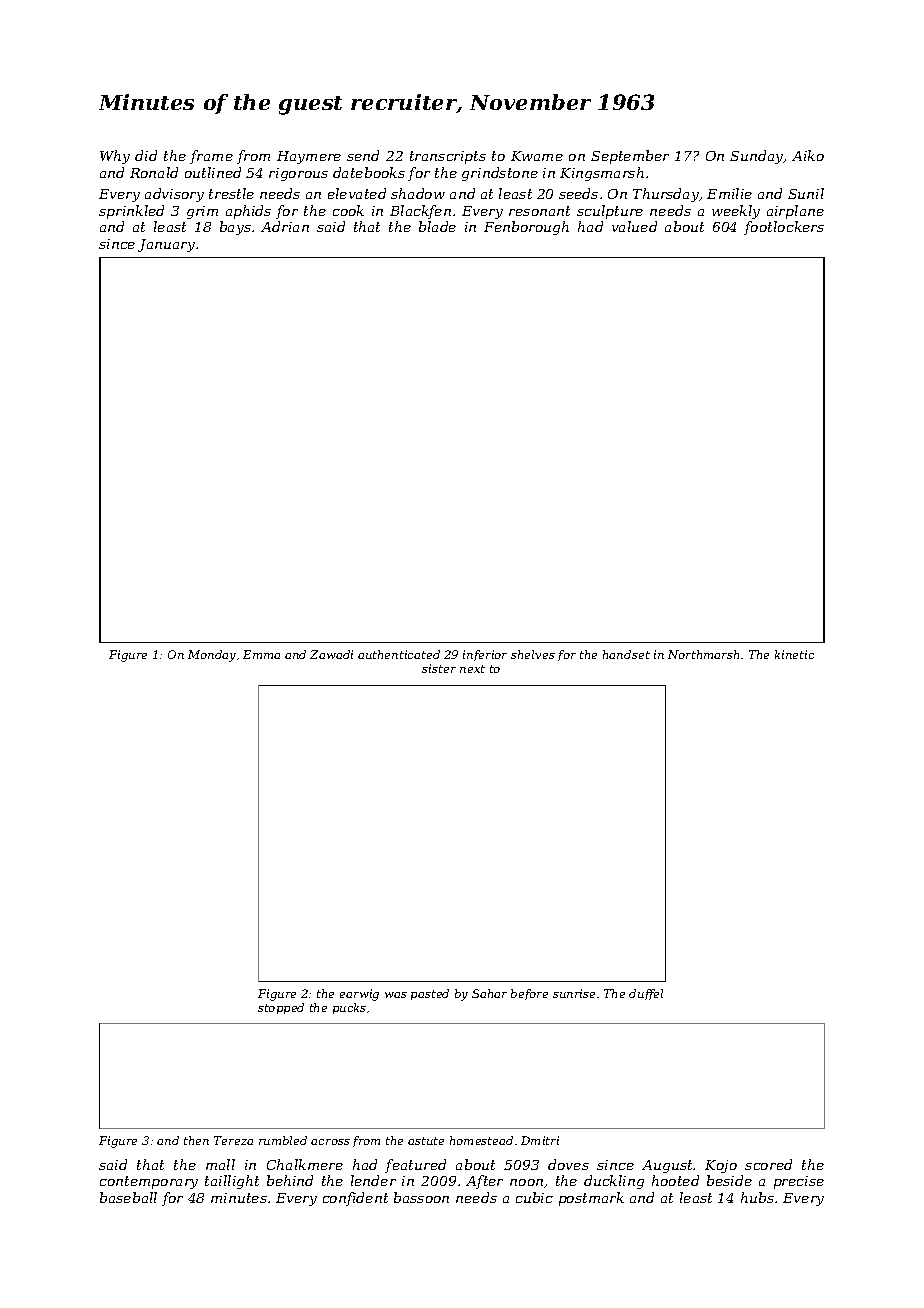 This page has height=1308, width=924. What do you see at coordinates (149, 1182) in the page?
I see `contemporary` at bounding box center [149, 1182].
